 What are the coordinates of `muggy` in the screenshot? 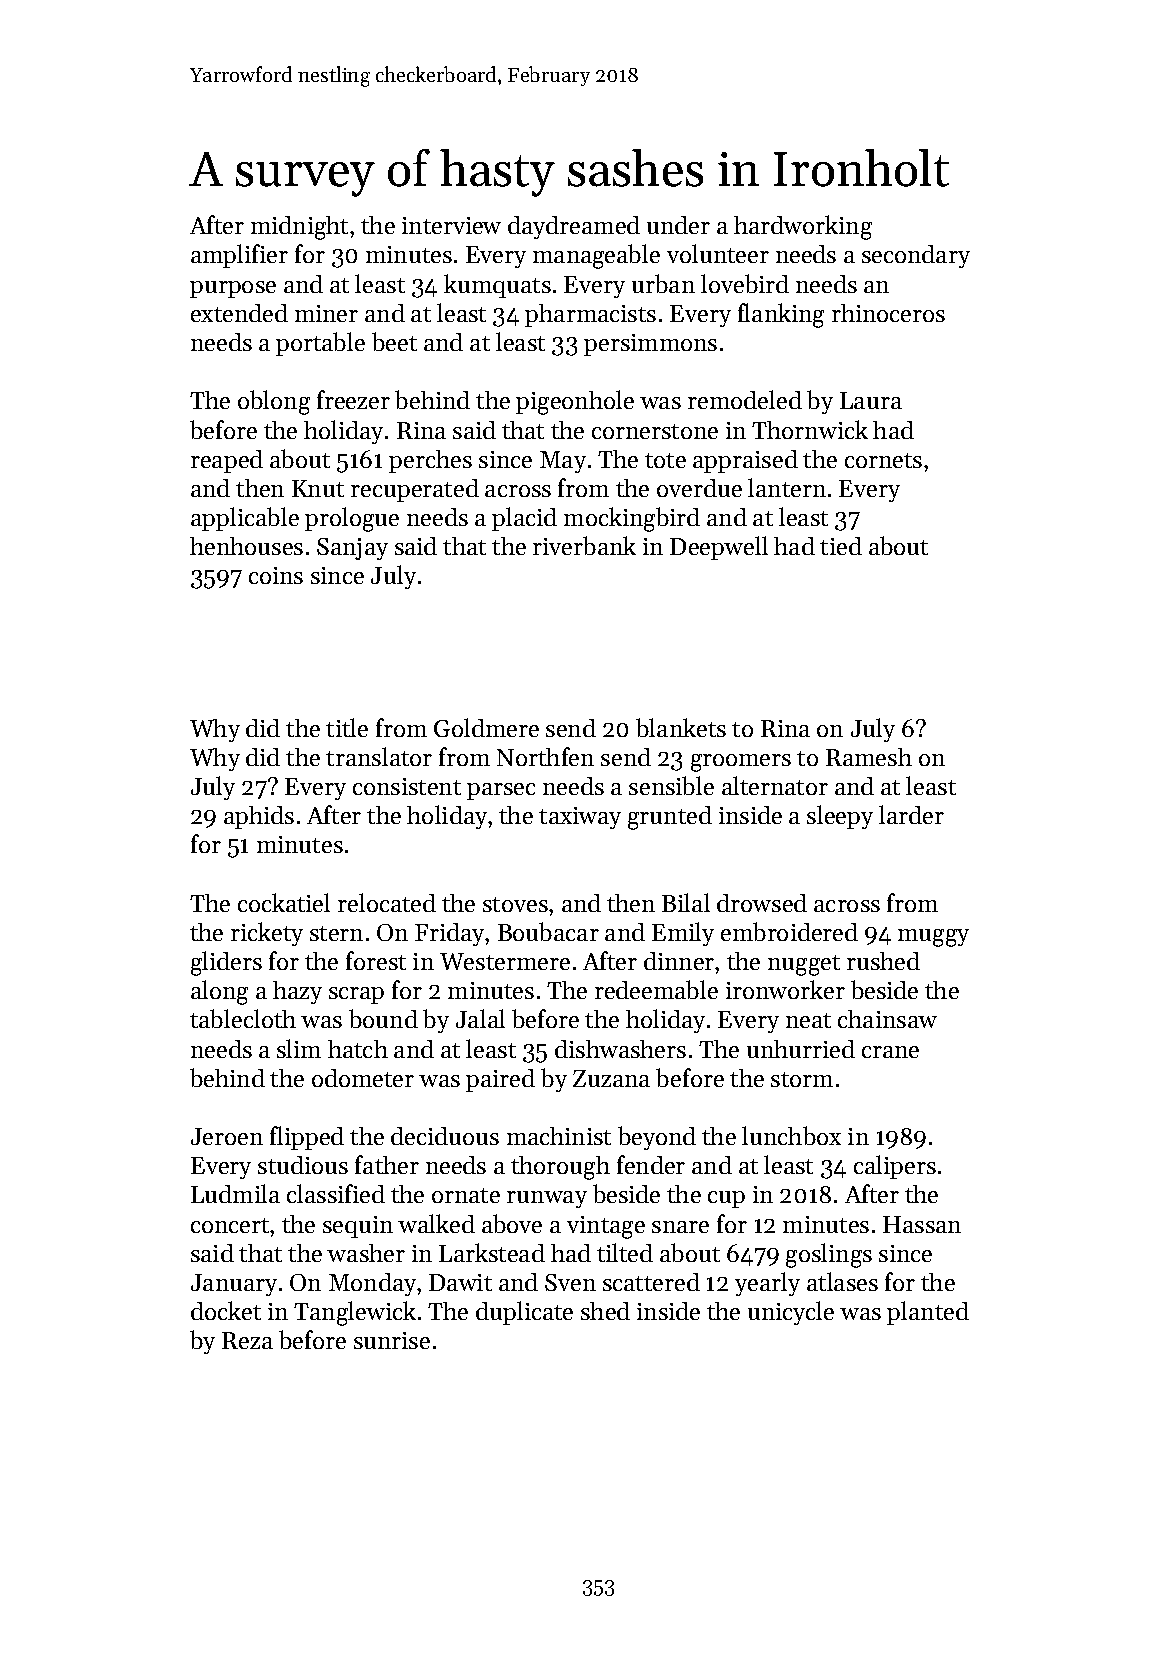 It's located at (933, 938).
